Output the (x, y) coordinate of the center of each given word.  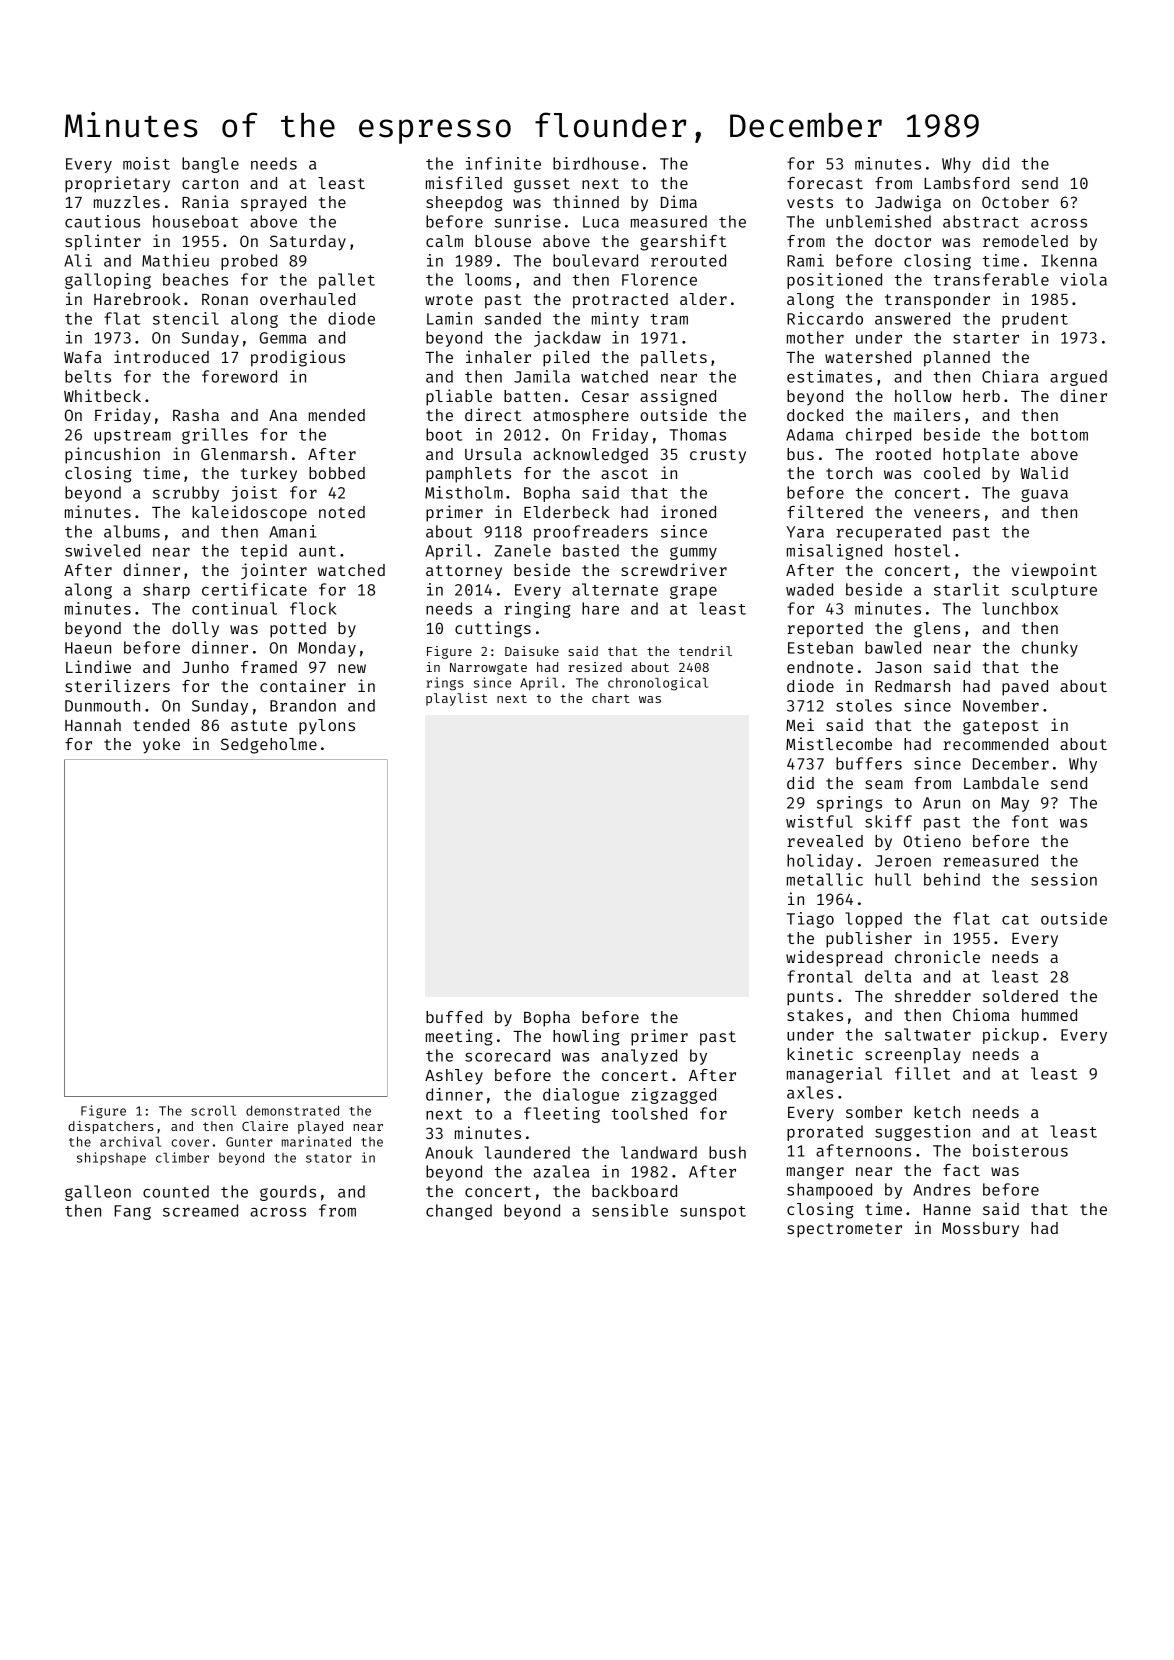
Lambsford (966, 183)
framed (269, 667)
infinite (503, 163)
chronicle (937, 956)
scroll (213, 1111)
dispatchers (111, 1127)
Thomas (698, 434)
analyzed (639, 1057)
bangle (210, 165)
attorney (464, 572)
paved (1025, 688)
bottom (1059, 434)
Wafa (83, 357)
